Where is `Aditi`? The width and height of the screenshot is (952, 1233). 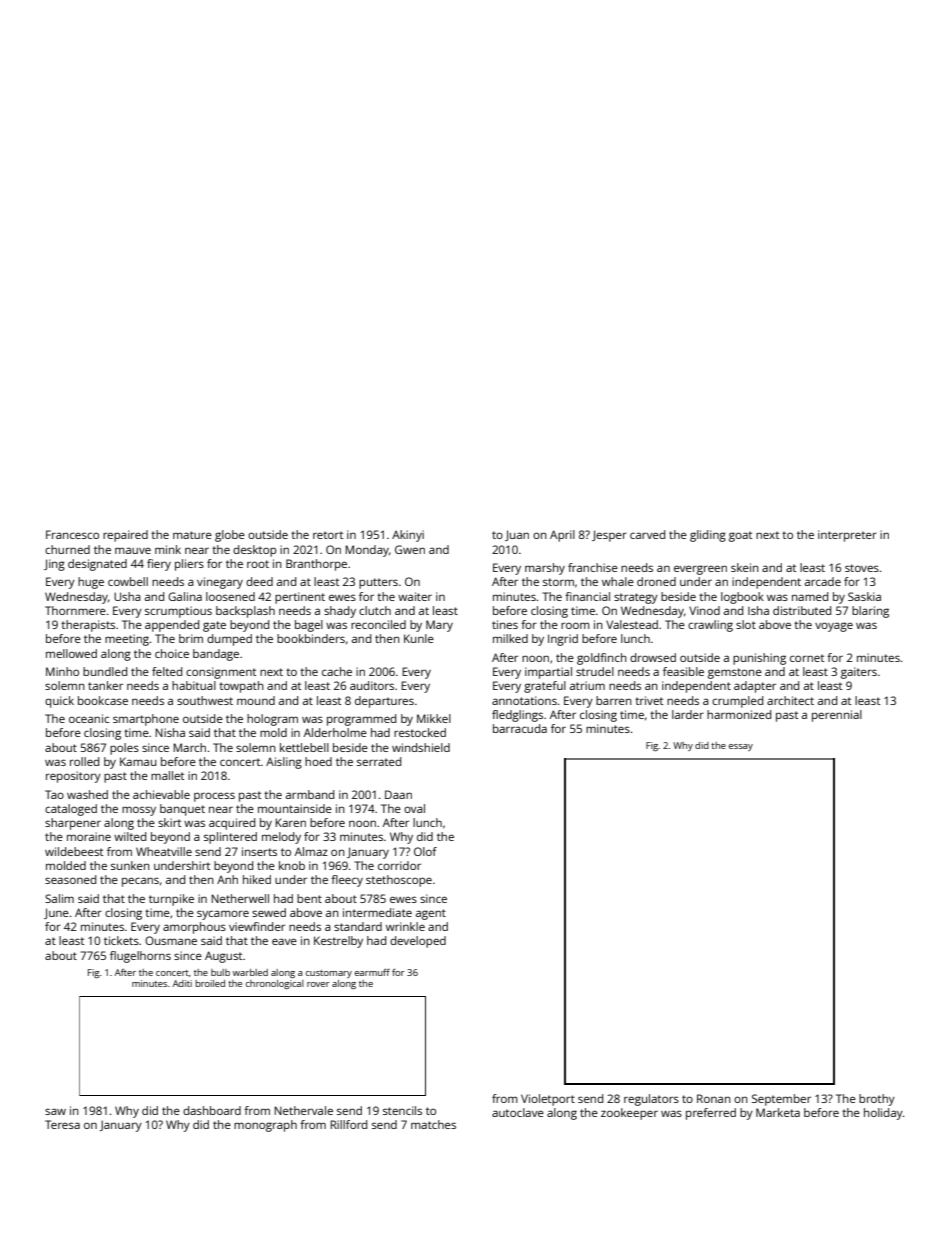
Aditi is located at coordinates (182, 983).
